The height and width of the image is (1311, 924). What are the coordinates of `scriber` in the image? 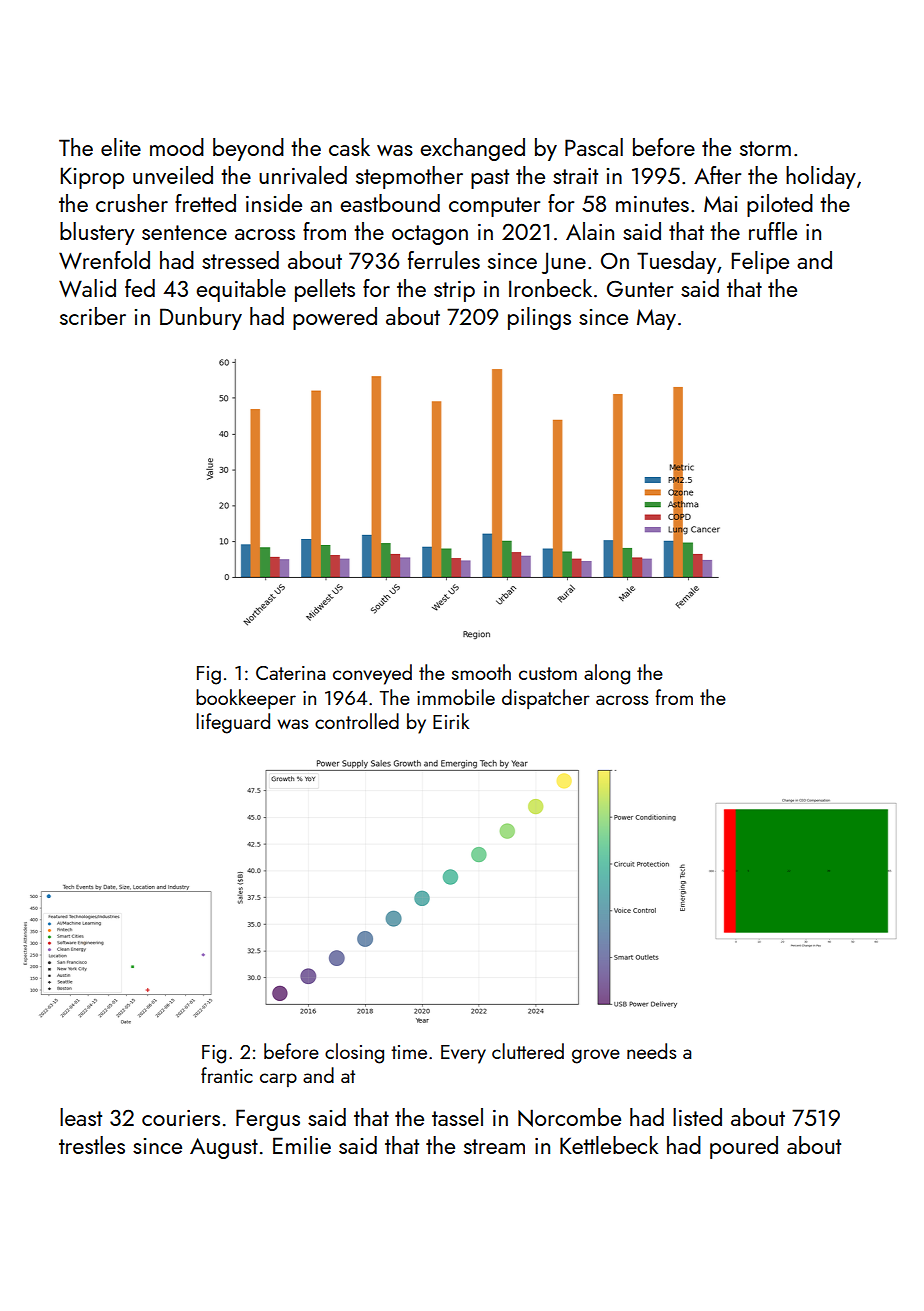 It's located at (93, 316).
